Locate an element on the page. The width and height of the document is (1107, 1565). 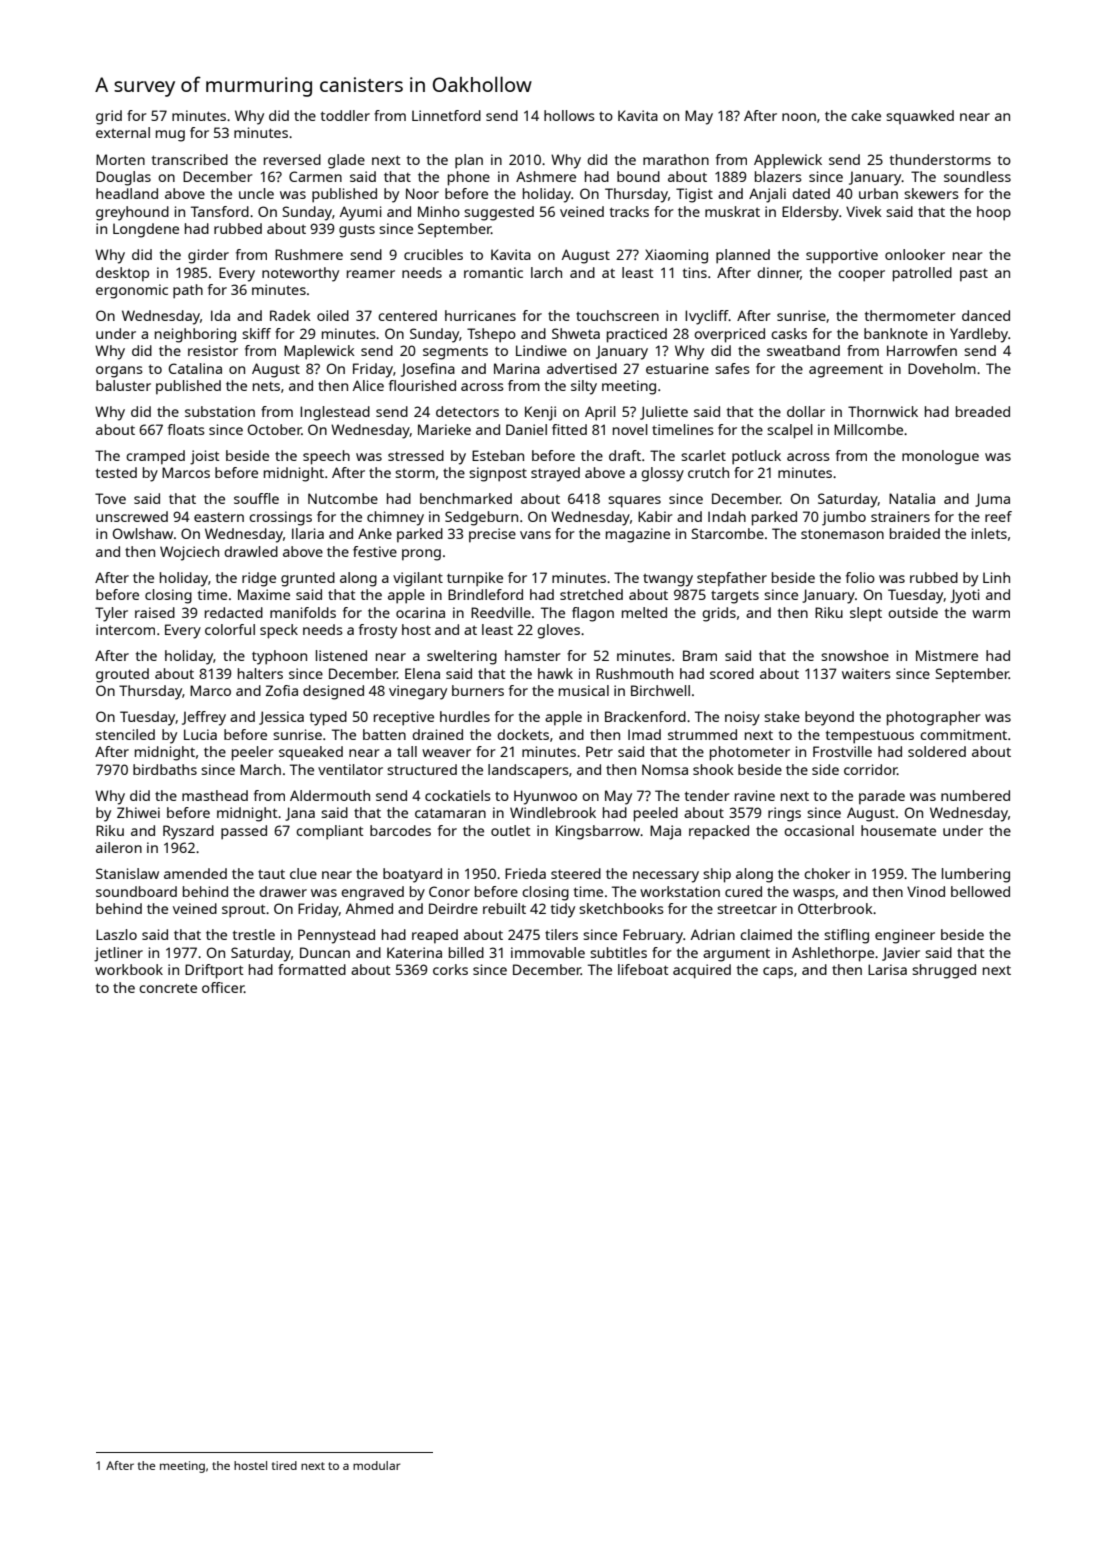
tired is located at coordinates (284, 1465).
